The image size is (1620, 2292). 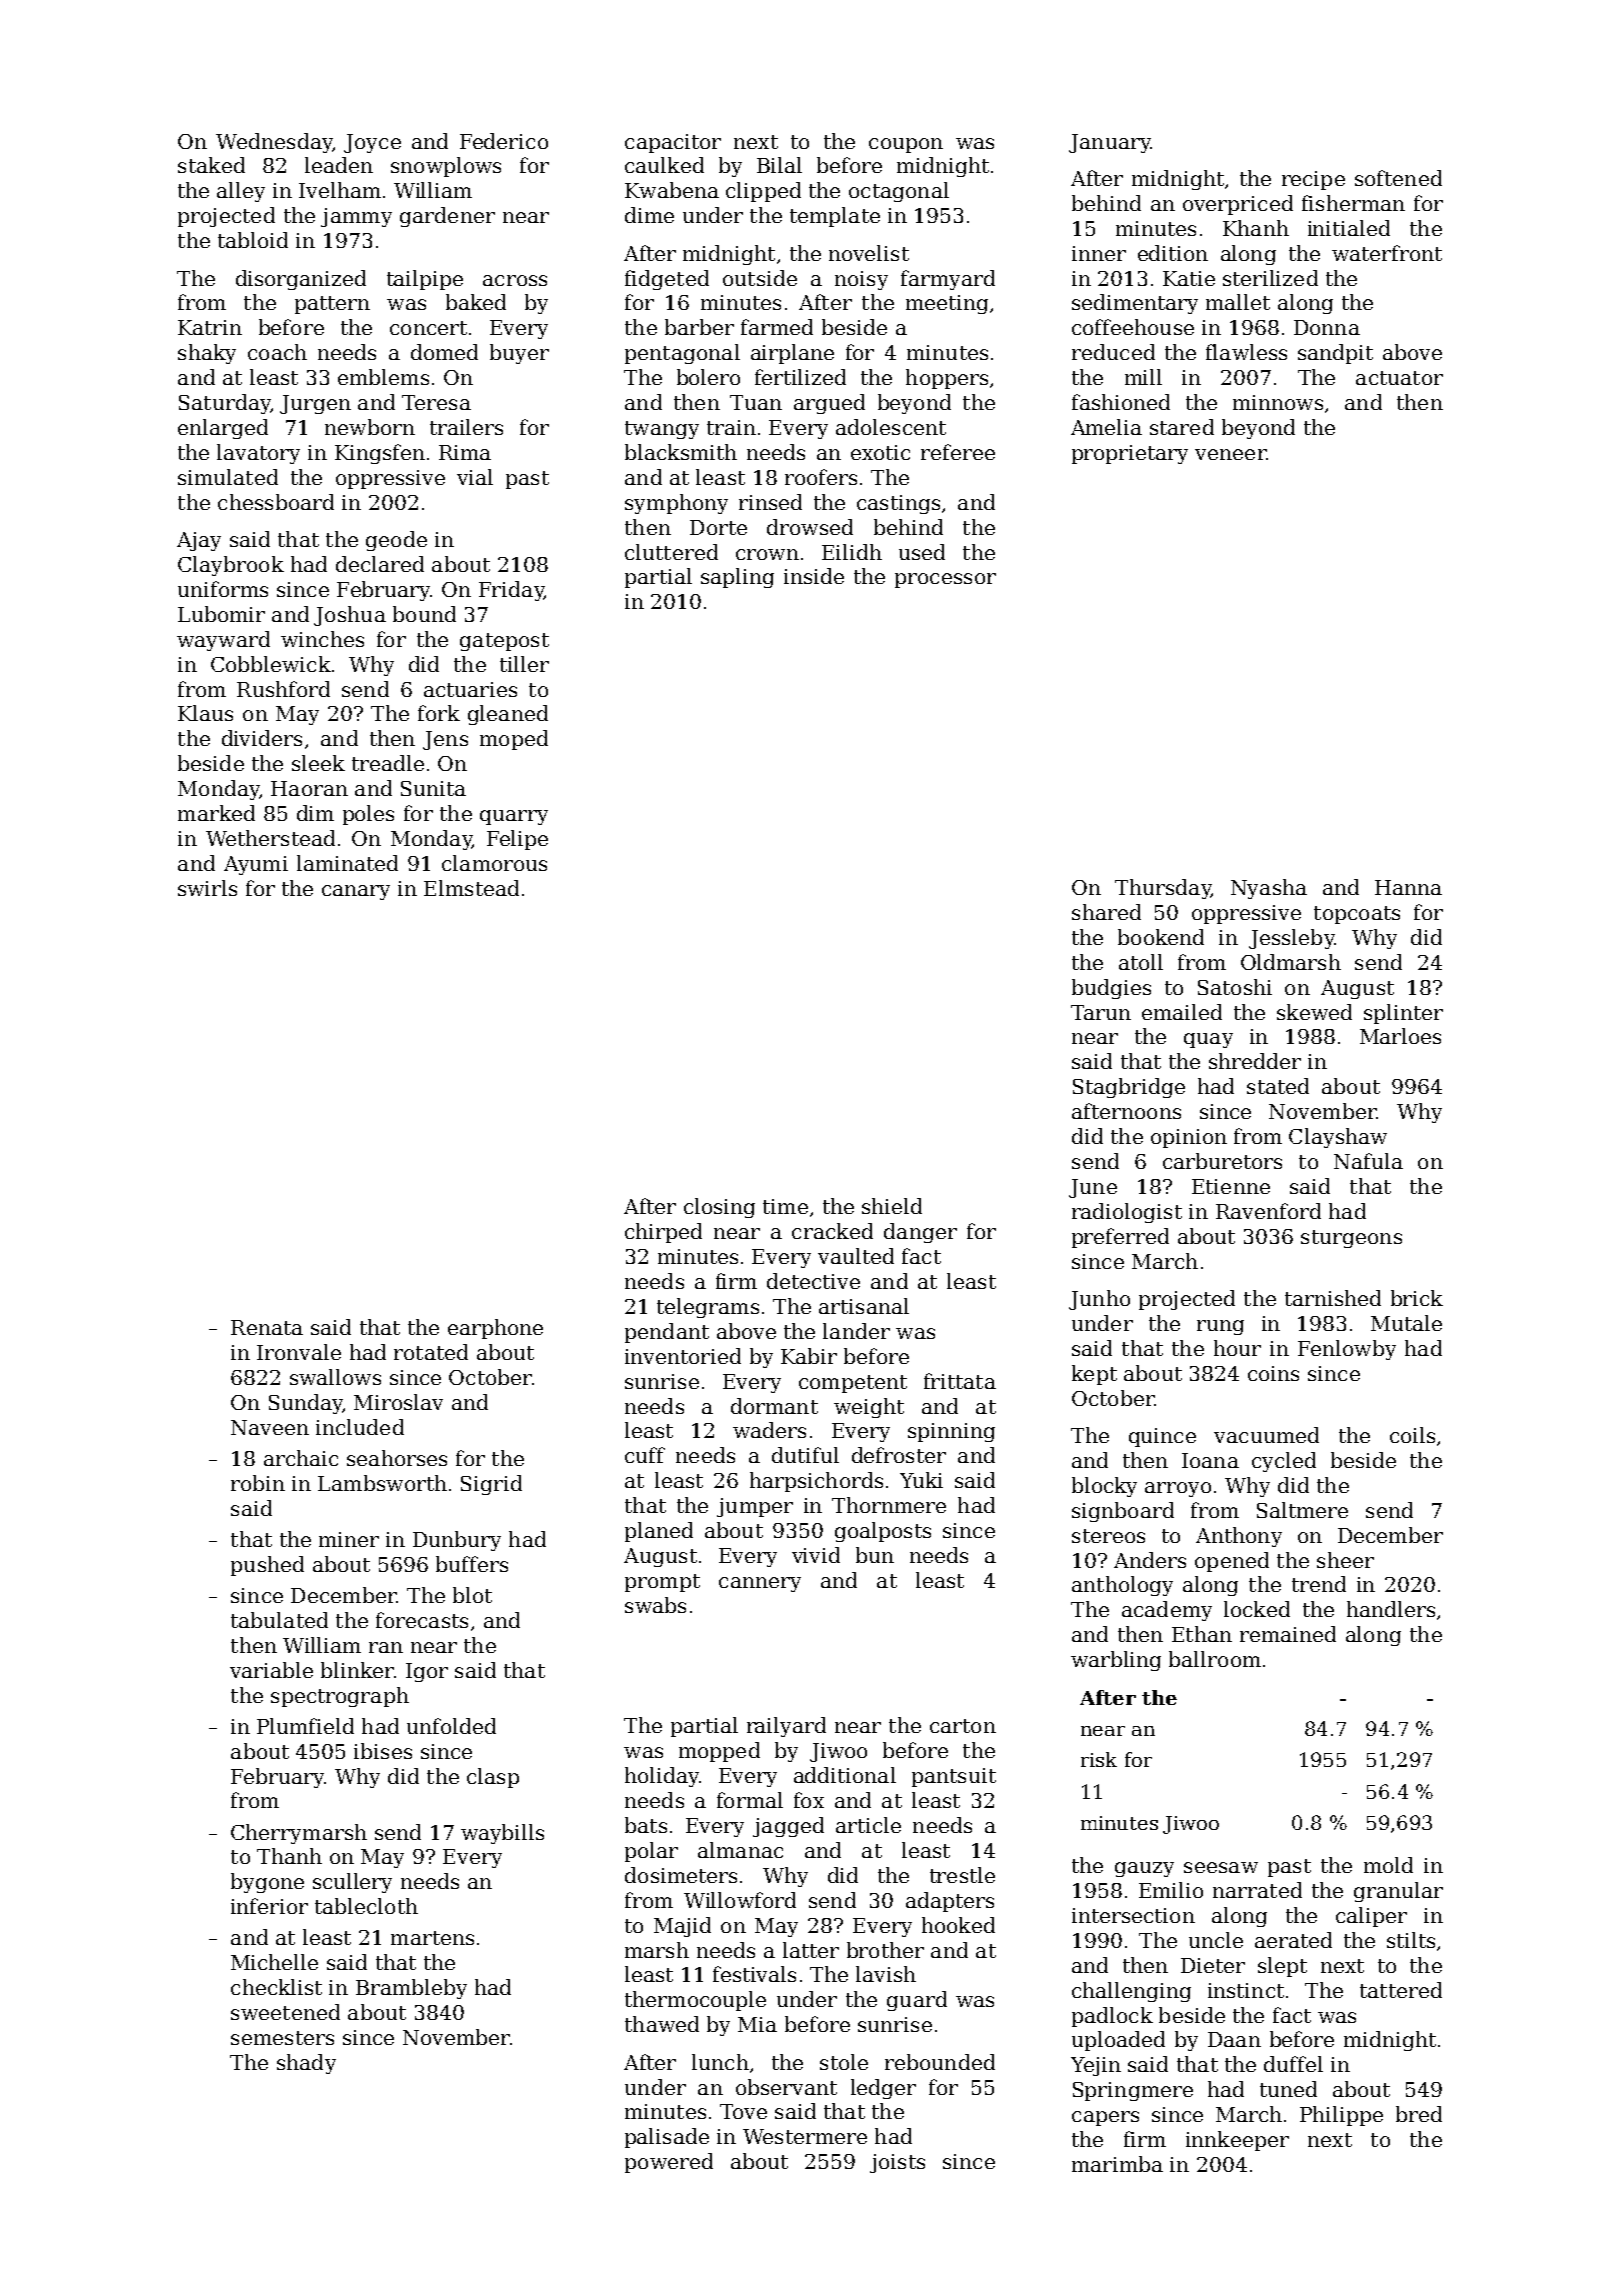 What do you see at coordinates (504, 141) in the image?
I see `Federico` at bounding box center [504, 141].
